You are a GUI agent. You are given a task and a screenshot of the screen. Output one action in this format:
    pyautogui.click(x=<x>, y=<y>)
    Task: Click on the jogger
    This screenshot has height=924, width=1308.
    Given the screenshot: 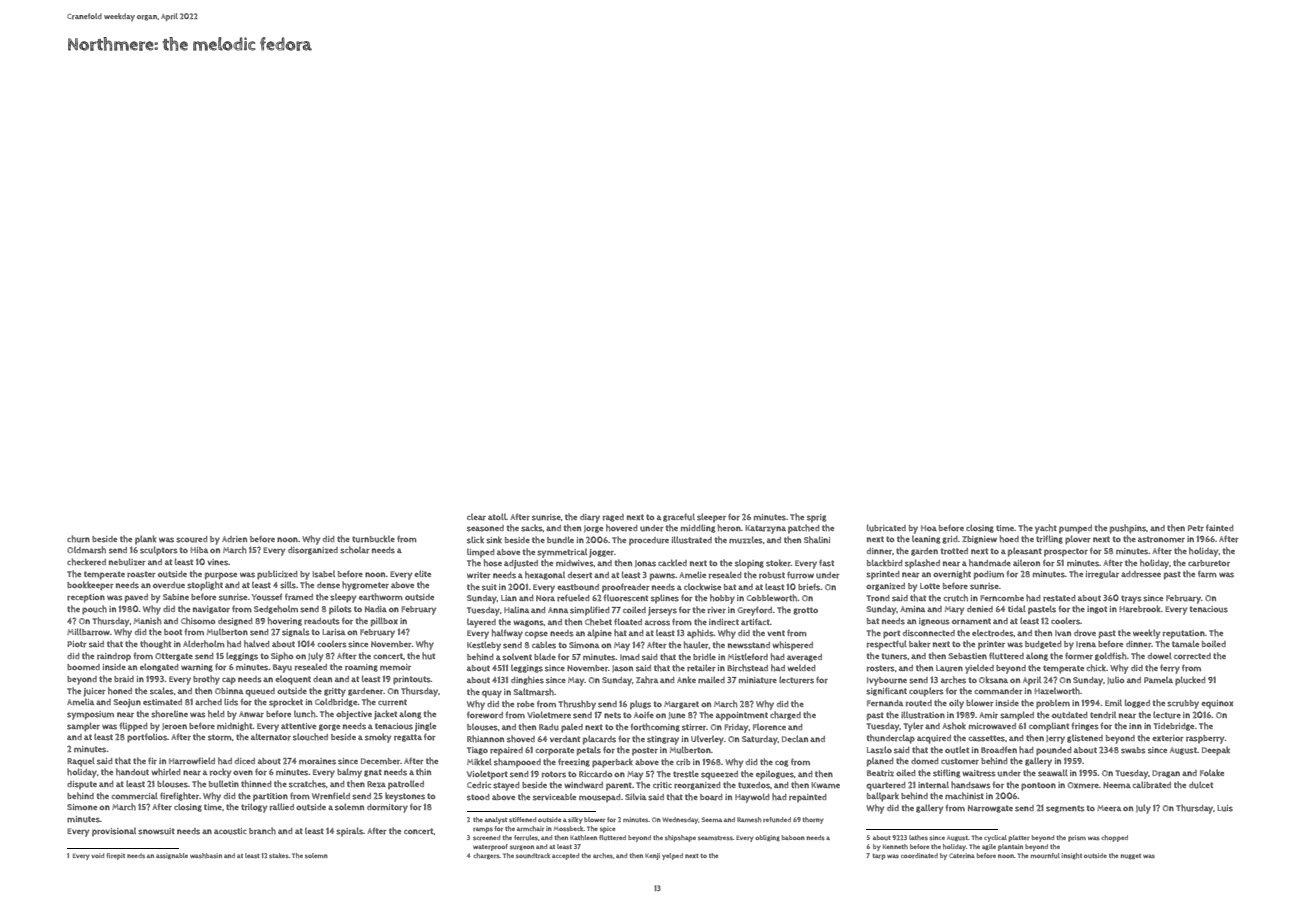 What is the action you would take?
    pyautogui.click(x=601, y=553)
